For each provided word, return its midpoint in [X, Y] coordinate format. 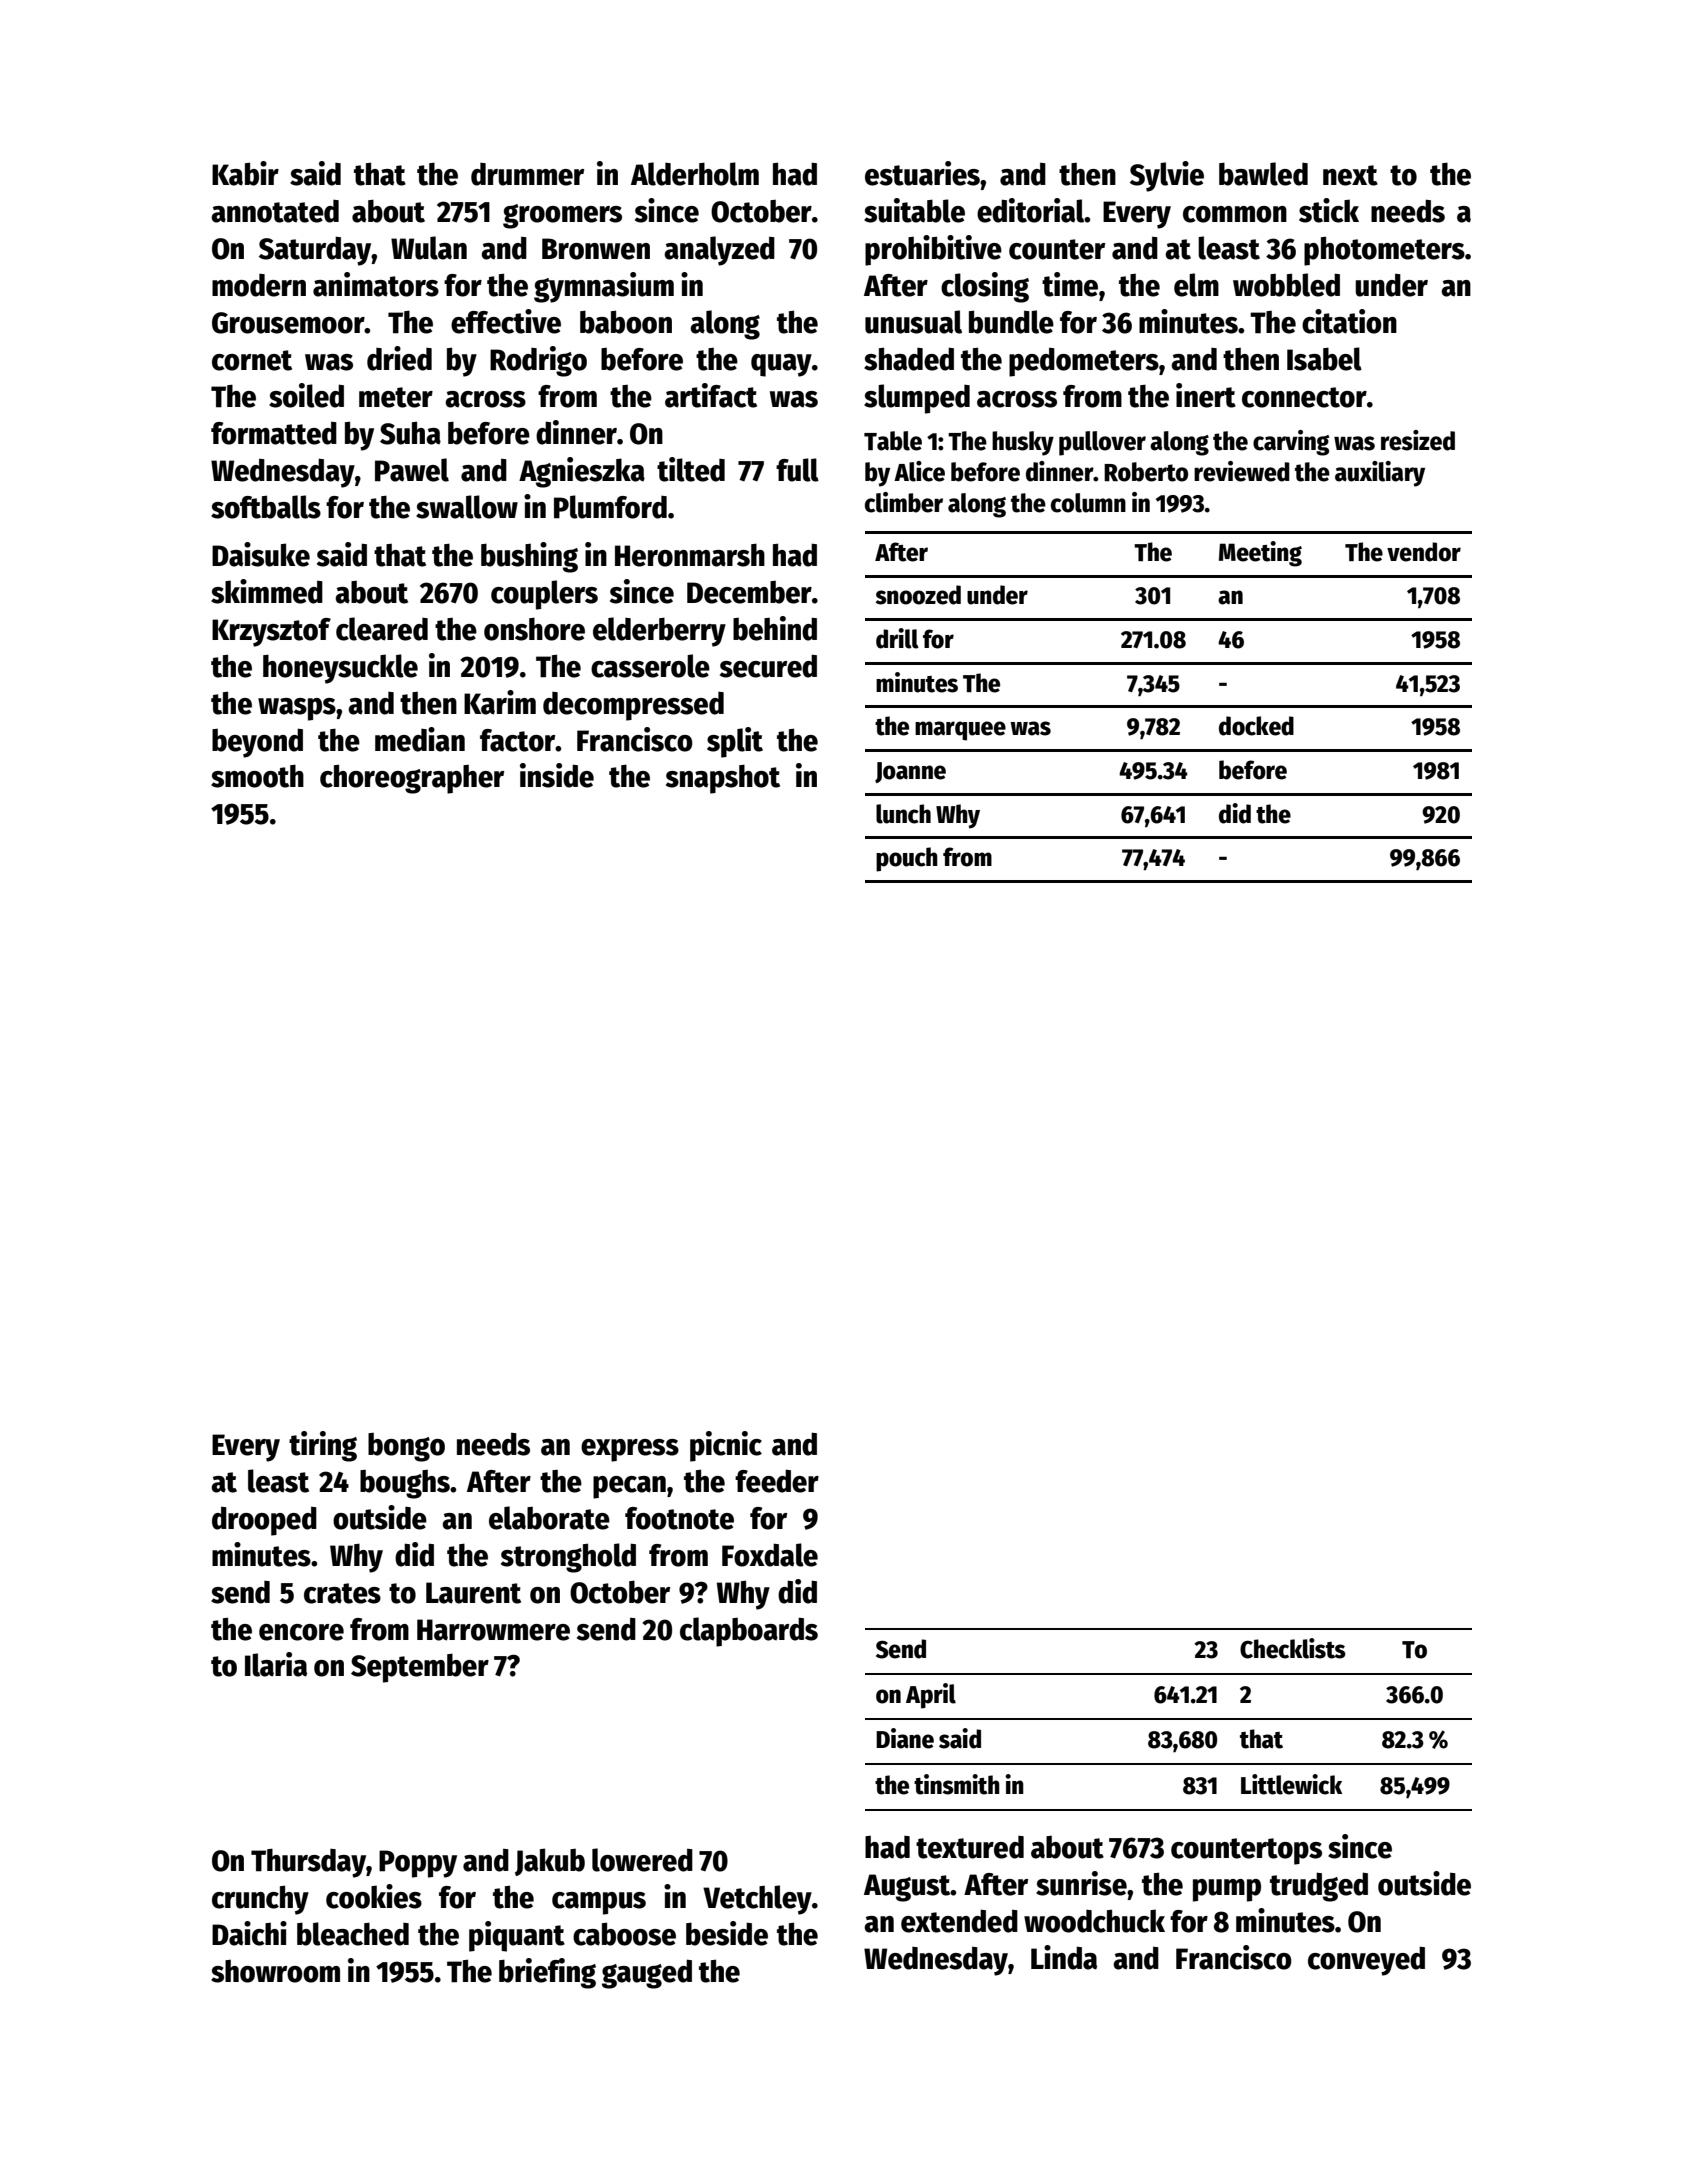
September [420, 1668]
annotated [275, 211]
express [630, 1450]
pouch [907, 859]
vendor [1424, 552]
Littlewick [1292, 1784]
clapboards [749, 1632]
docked [1256, 726]
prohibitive [933, 250]
